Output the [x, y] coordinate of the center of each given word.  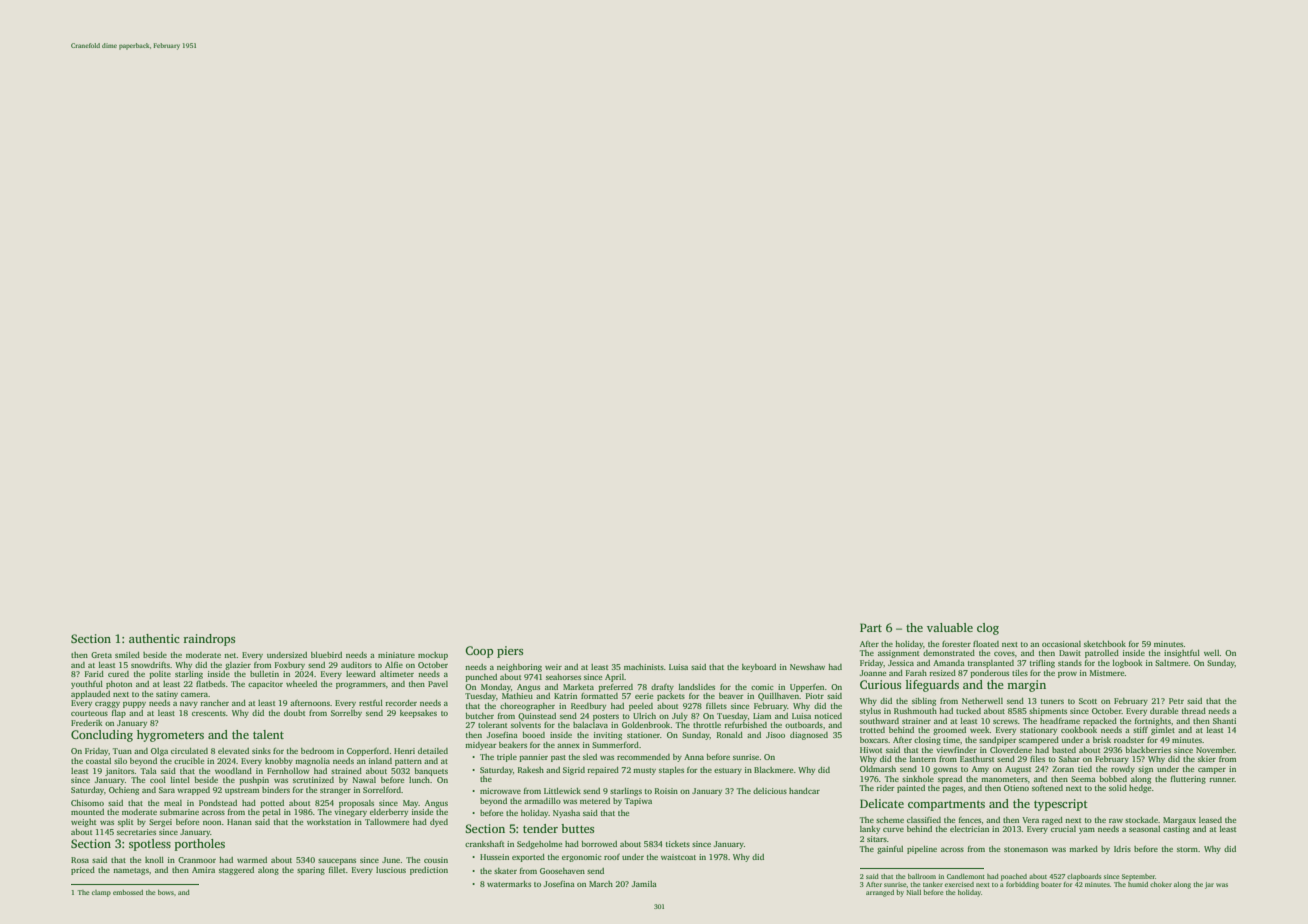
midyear [480, 746]
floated [986, 644]
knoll [154, 860]
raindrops [209, 640]
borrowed [599, 844]
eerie [644, 696]
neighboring [519, 668]
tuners [1052, 701]
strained [346, 771]
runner [1222, 780]
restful [371, 703]
